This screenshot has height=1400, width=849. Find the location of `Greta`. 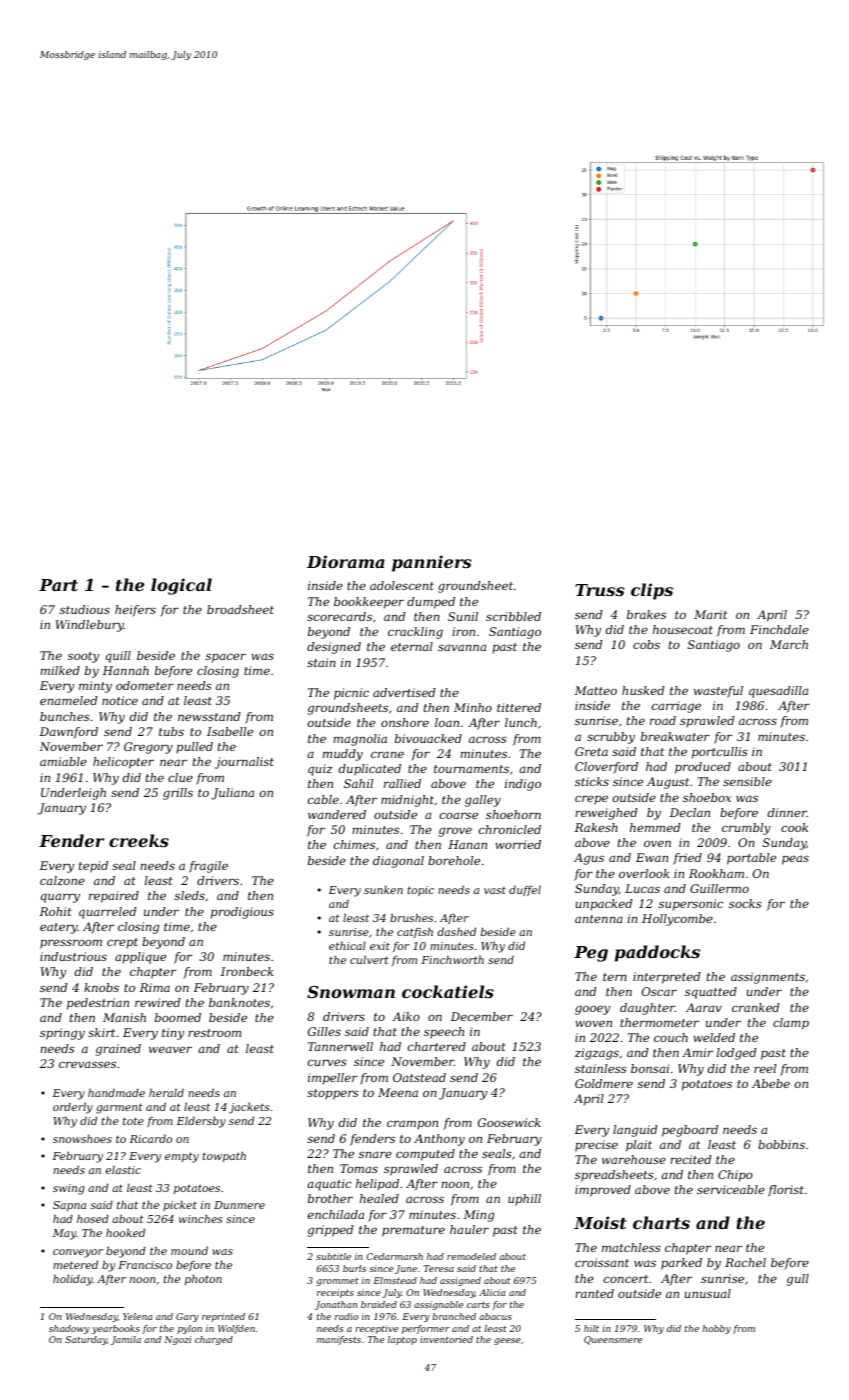

Greta is located at coordinates (591, 751).
